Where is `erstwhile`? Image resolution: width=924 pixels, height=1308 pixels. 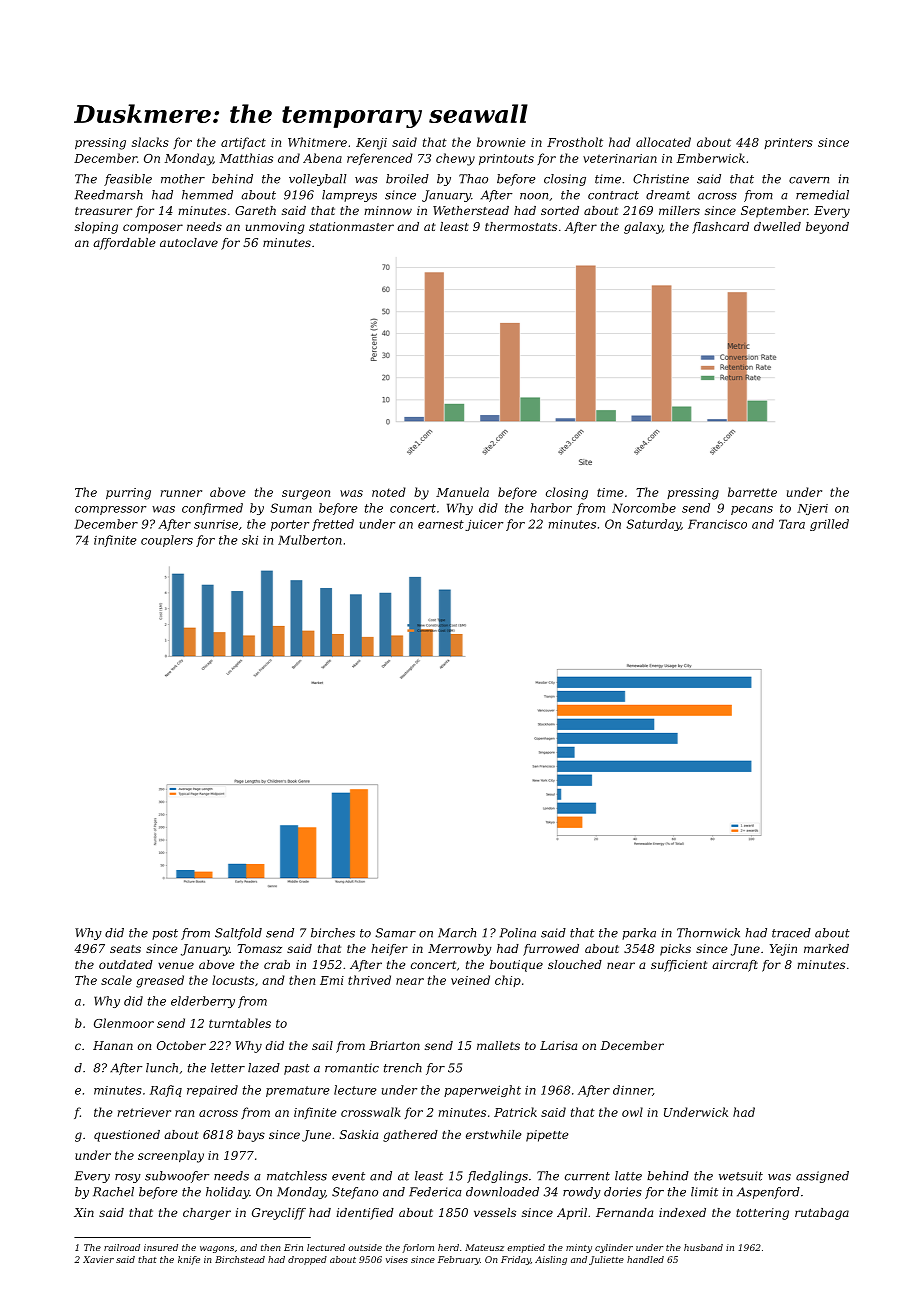 erstwhile is located at coordinates (494, 1134).
